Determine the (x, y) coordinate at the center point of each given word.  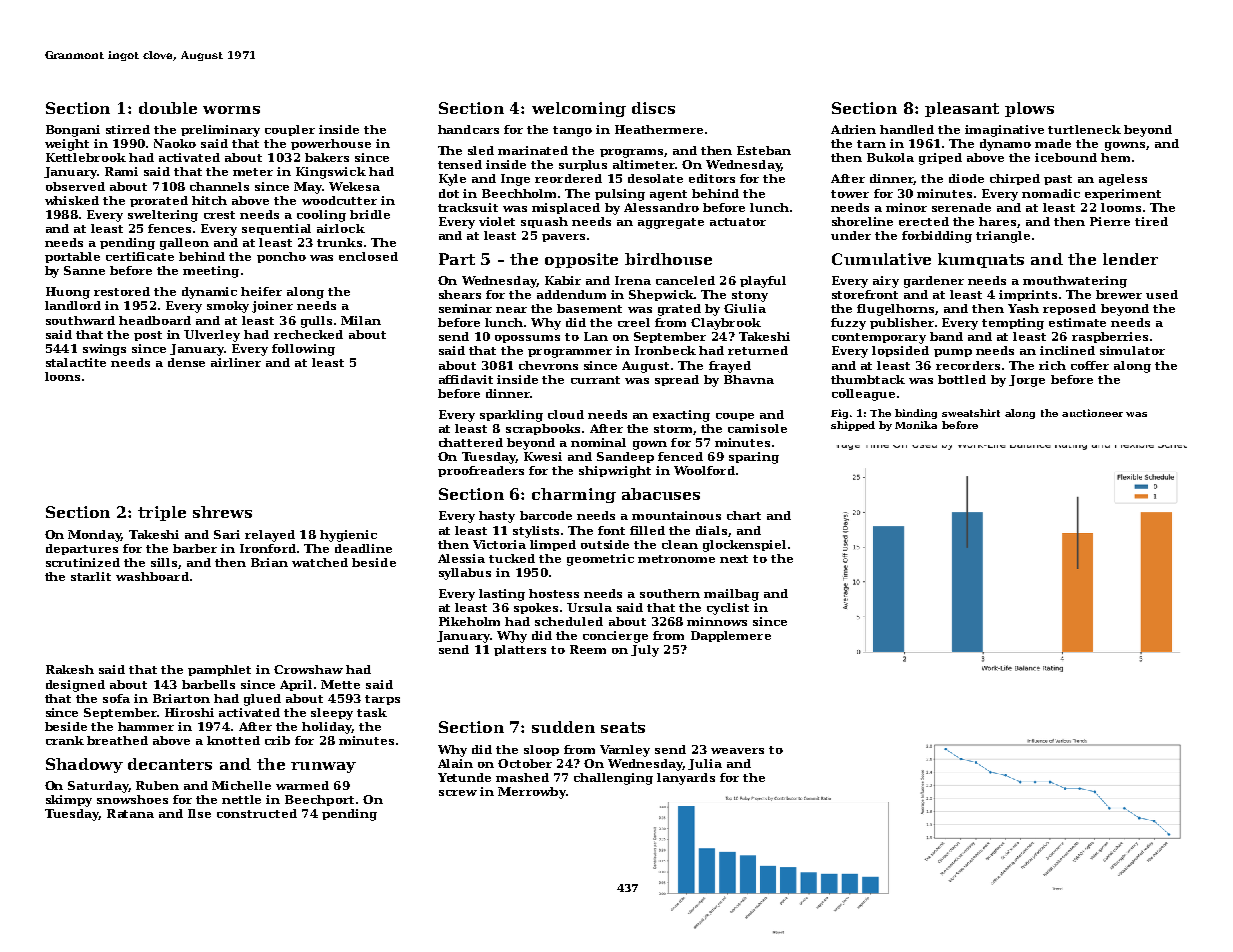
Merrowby (532, 793)
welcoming (579, 109)
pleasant (962, 109)
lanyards (686, 779)
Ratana (130, 813)
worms (231, 110)
